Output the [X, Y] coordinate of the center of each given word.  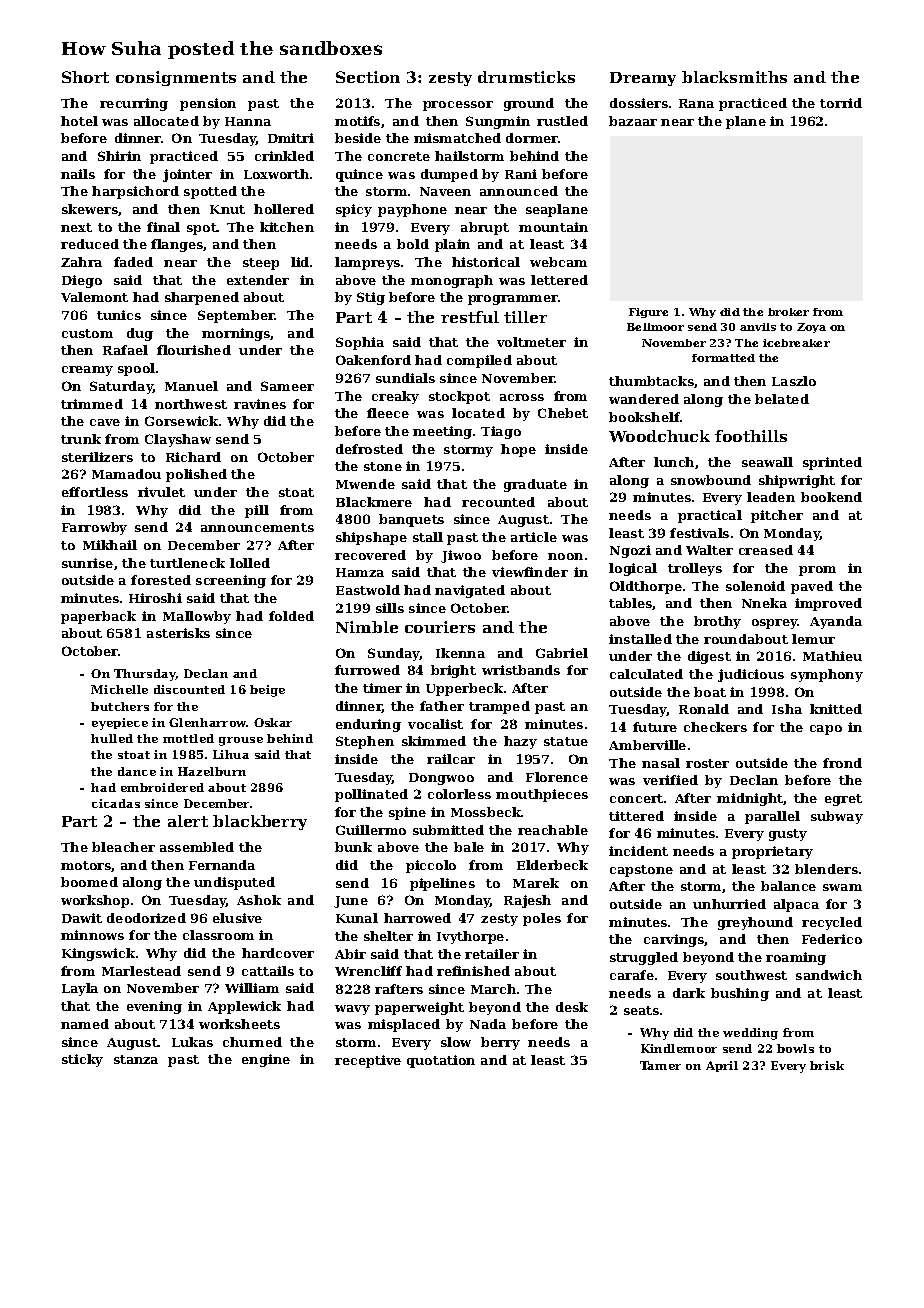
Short [85, 77]
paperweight [419, 1008]
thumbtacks [652, 382]
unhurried [729, 904]
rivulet [161, 492]
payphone [412, 210]
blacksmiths [734, 77]
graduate [535, 485]
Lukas [192, 1042]
